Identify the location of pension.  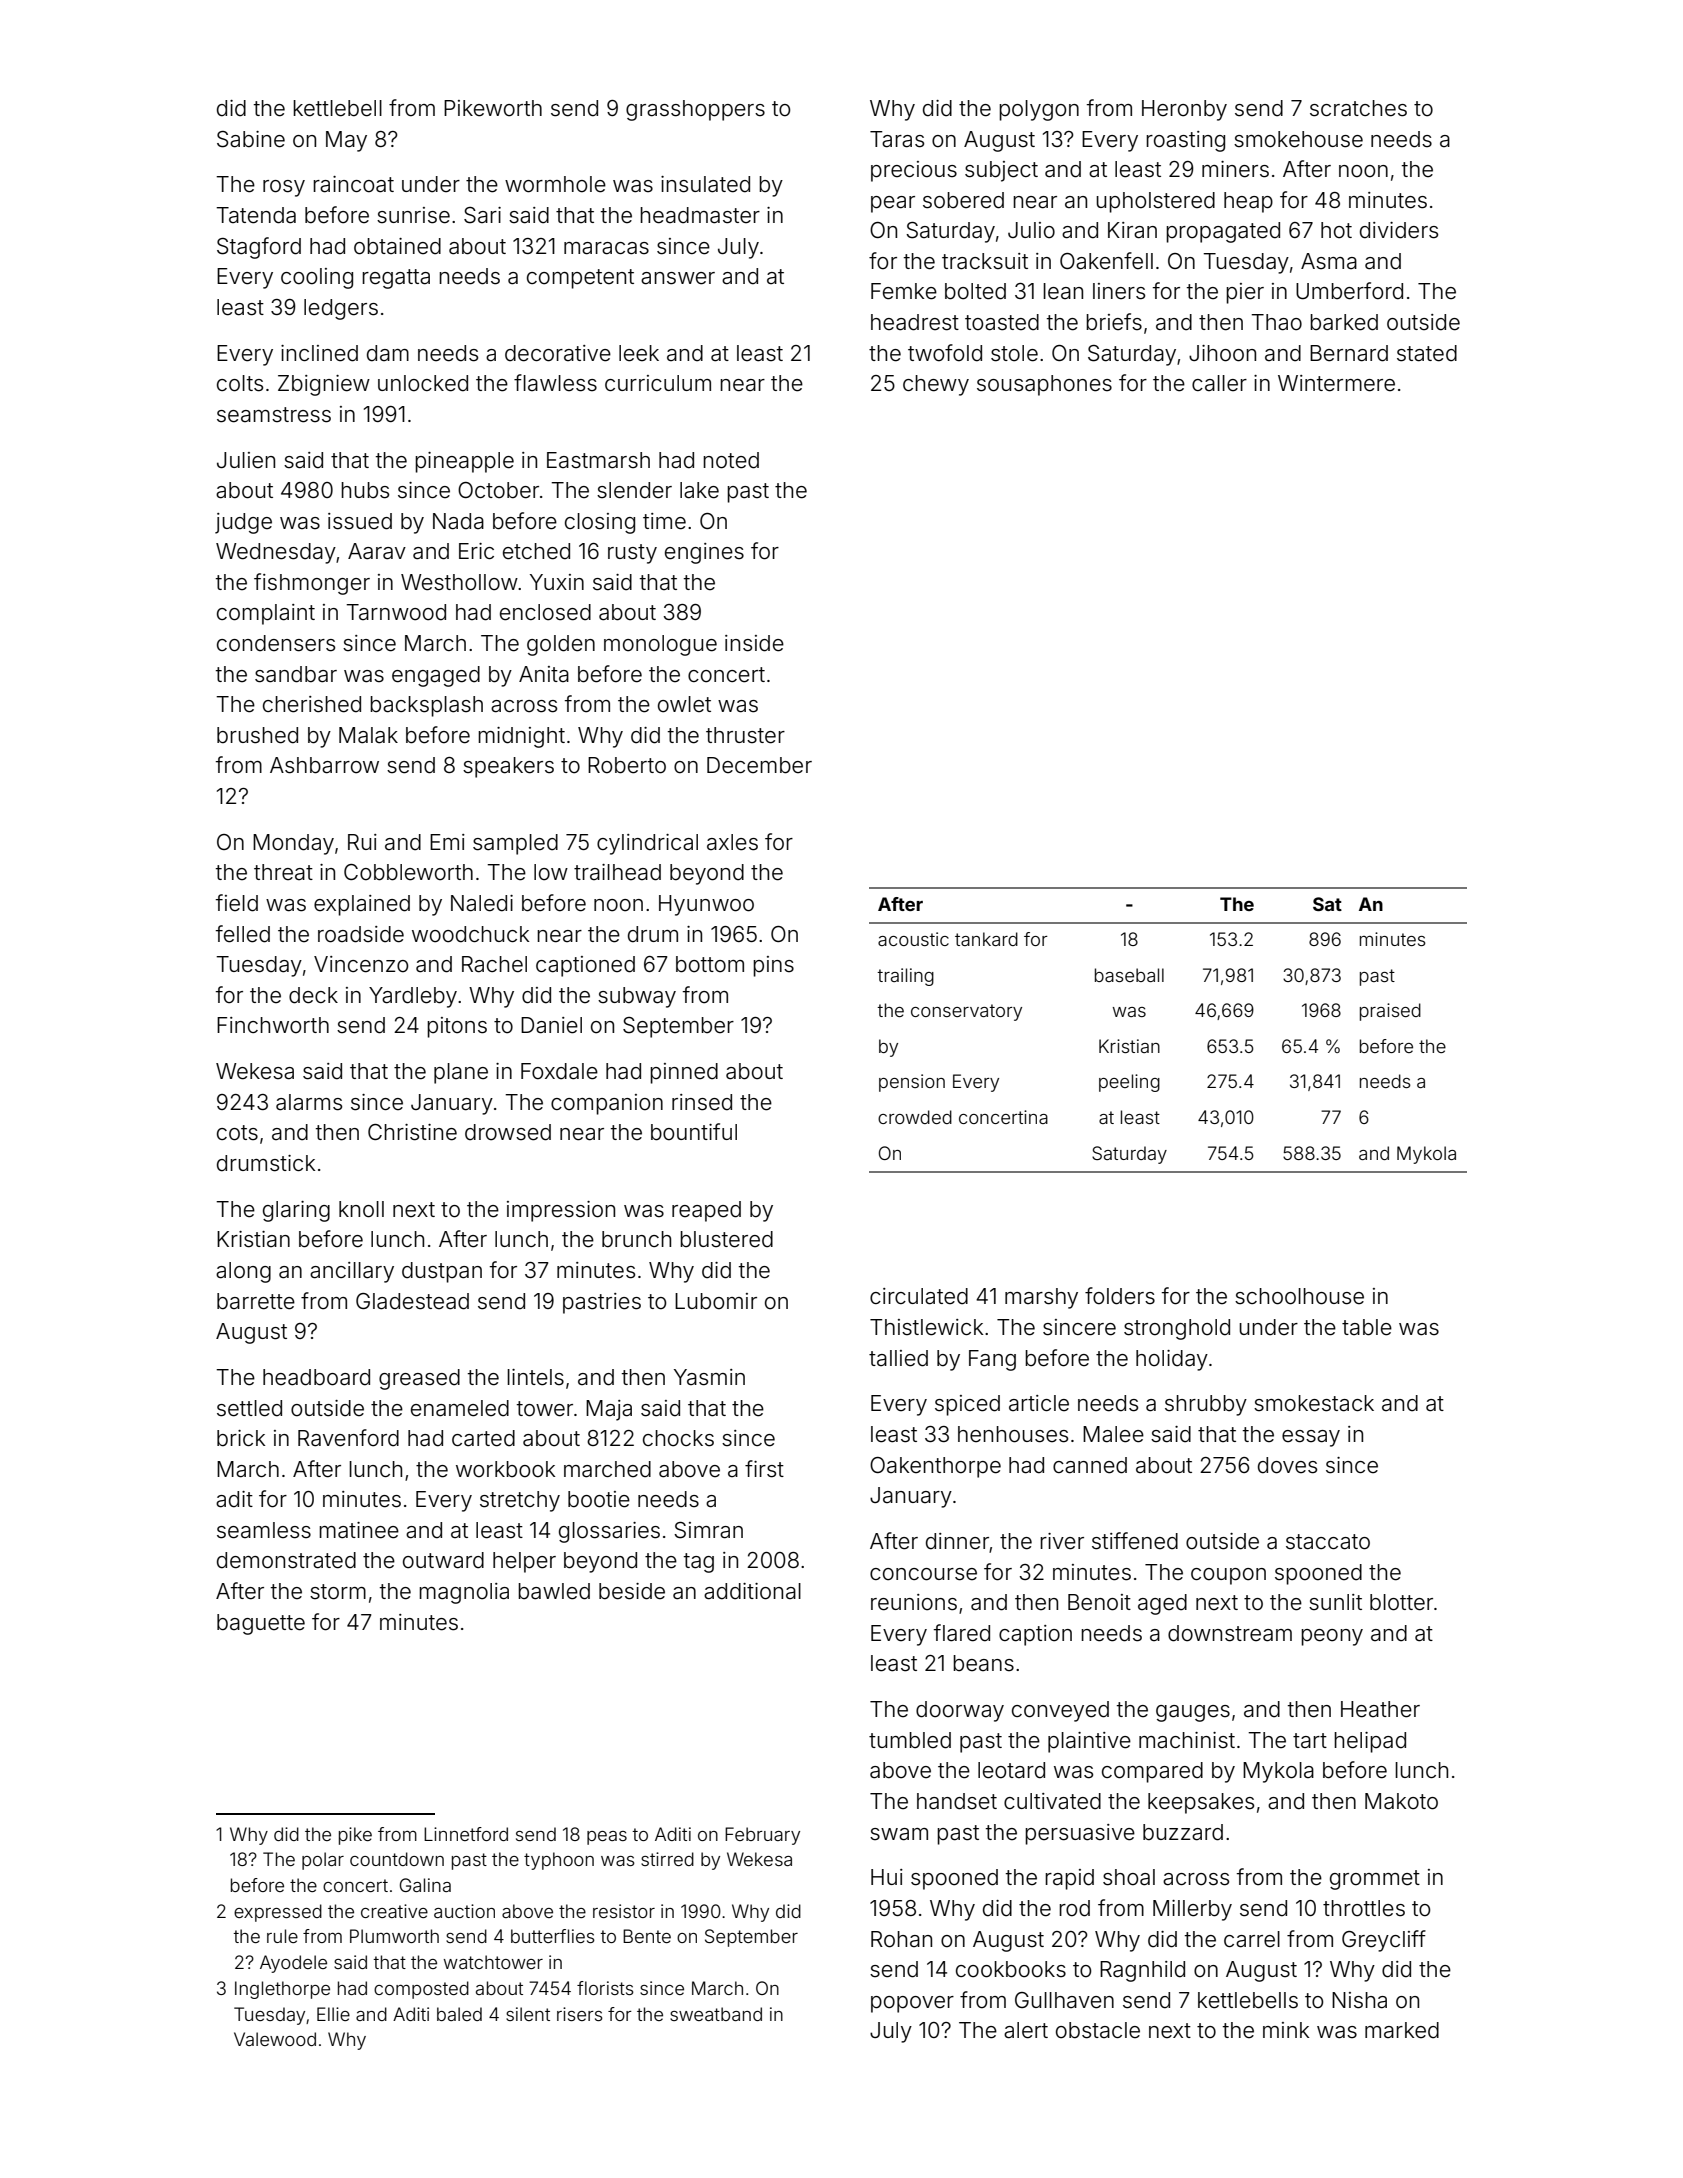
(912, 1083).
